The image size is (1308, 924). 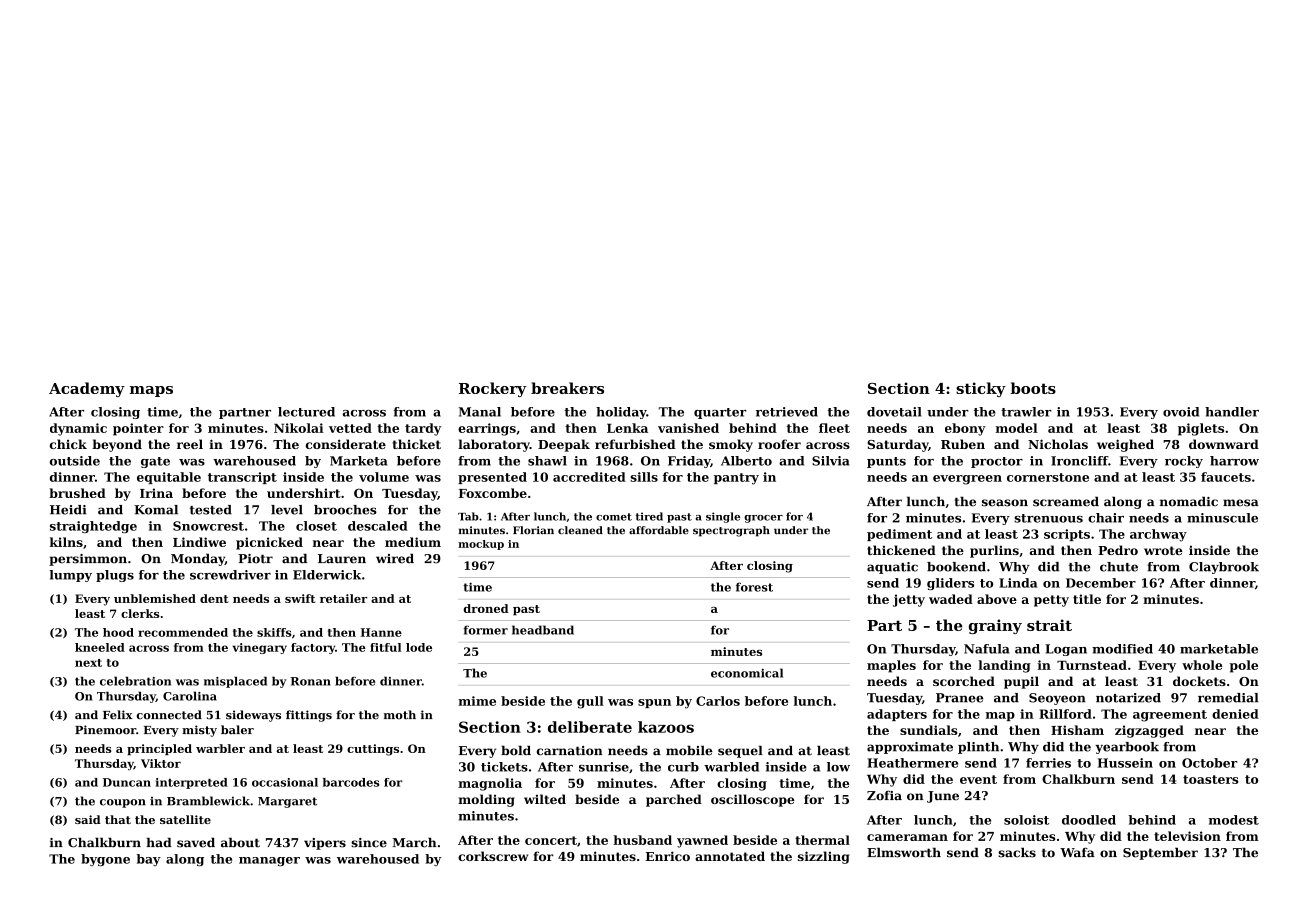 I want to click on lectured, so click(x=306, y=412).
